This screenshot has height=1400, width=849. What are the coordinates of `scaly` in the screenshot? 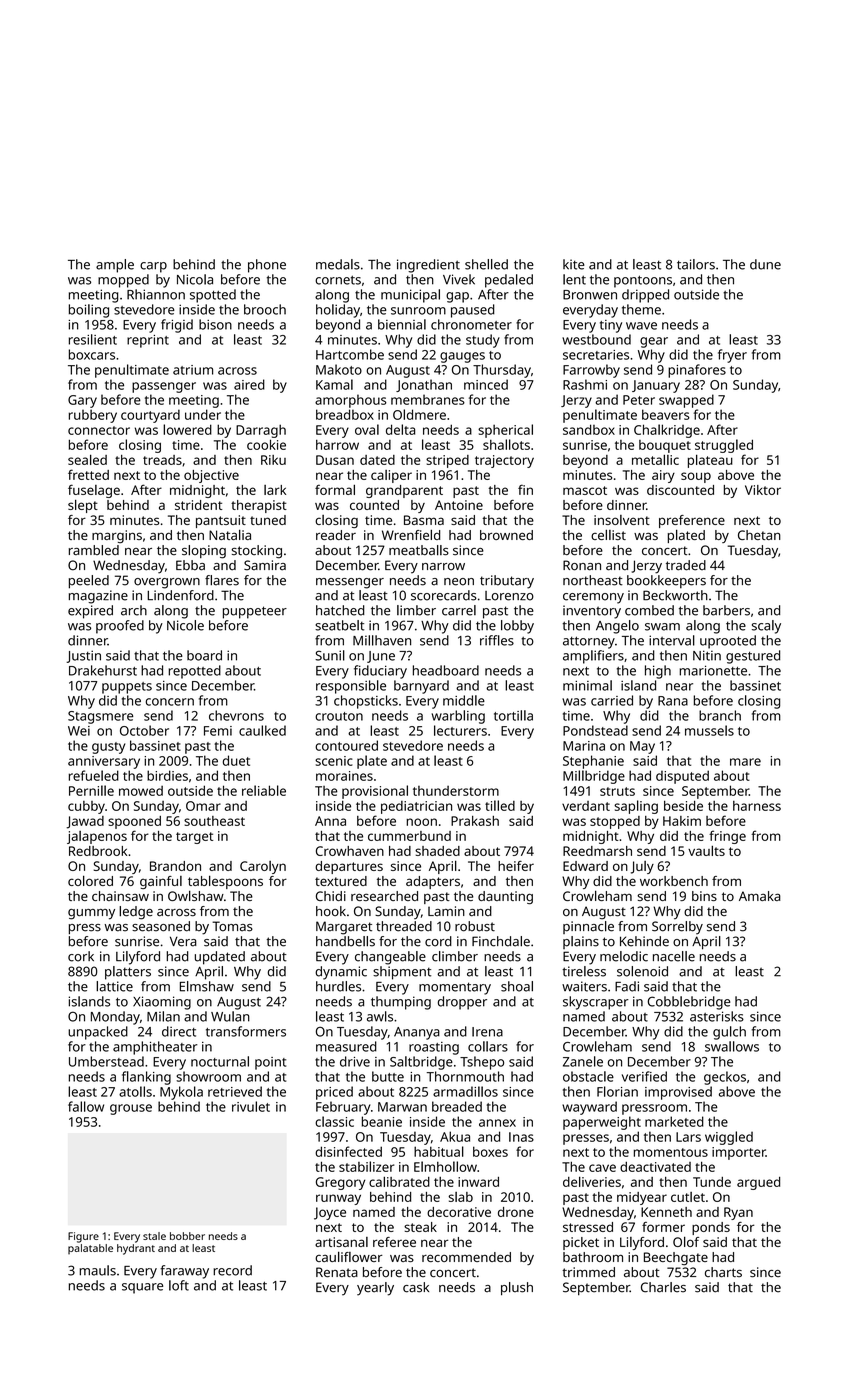 It's located at (766, 627).
